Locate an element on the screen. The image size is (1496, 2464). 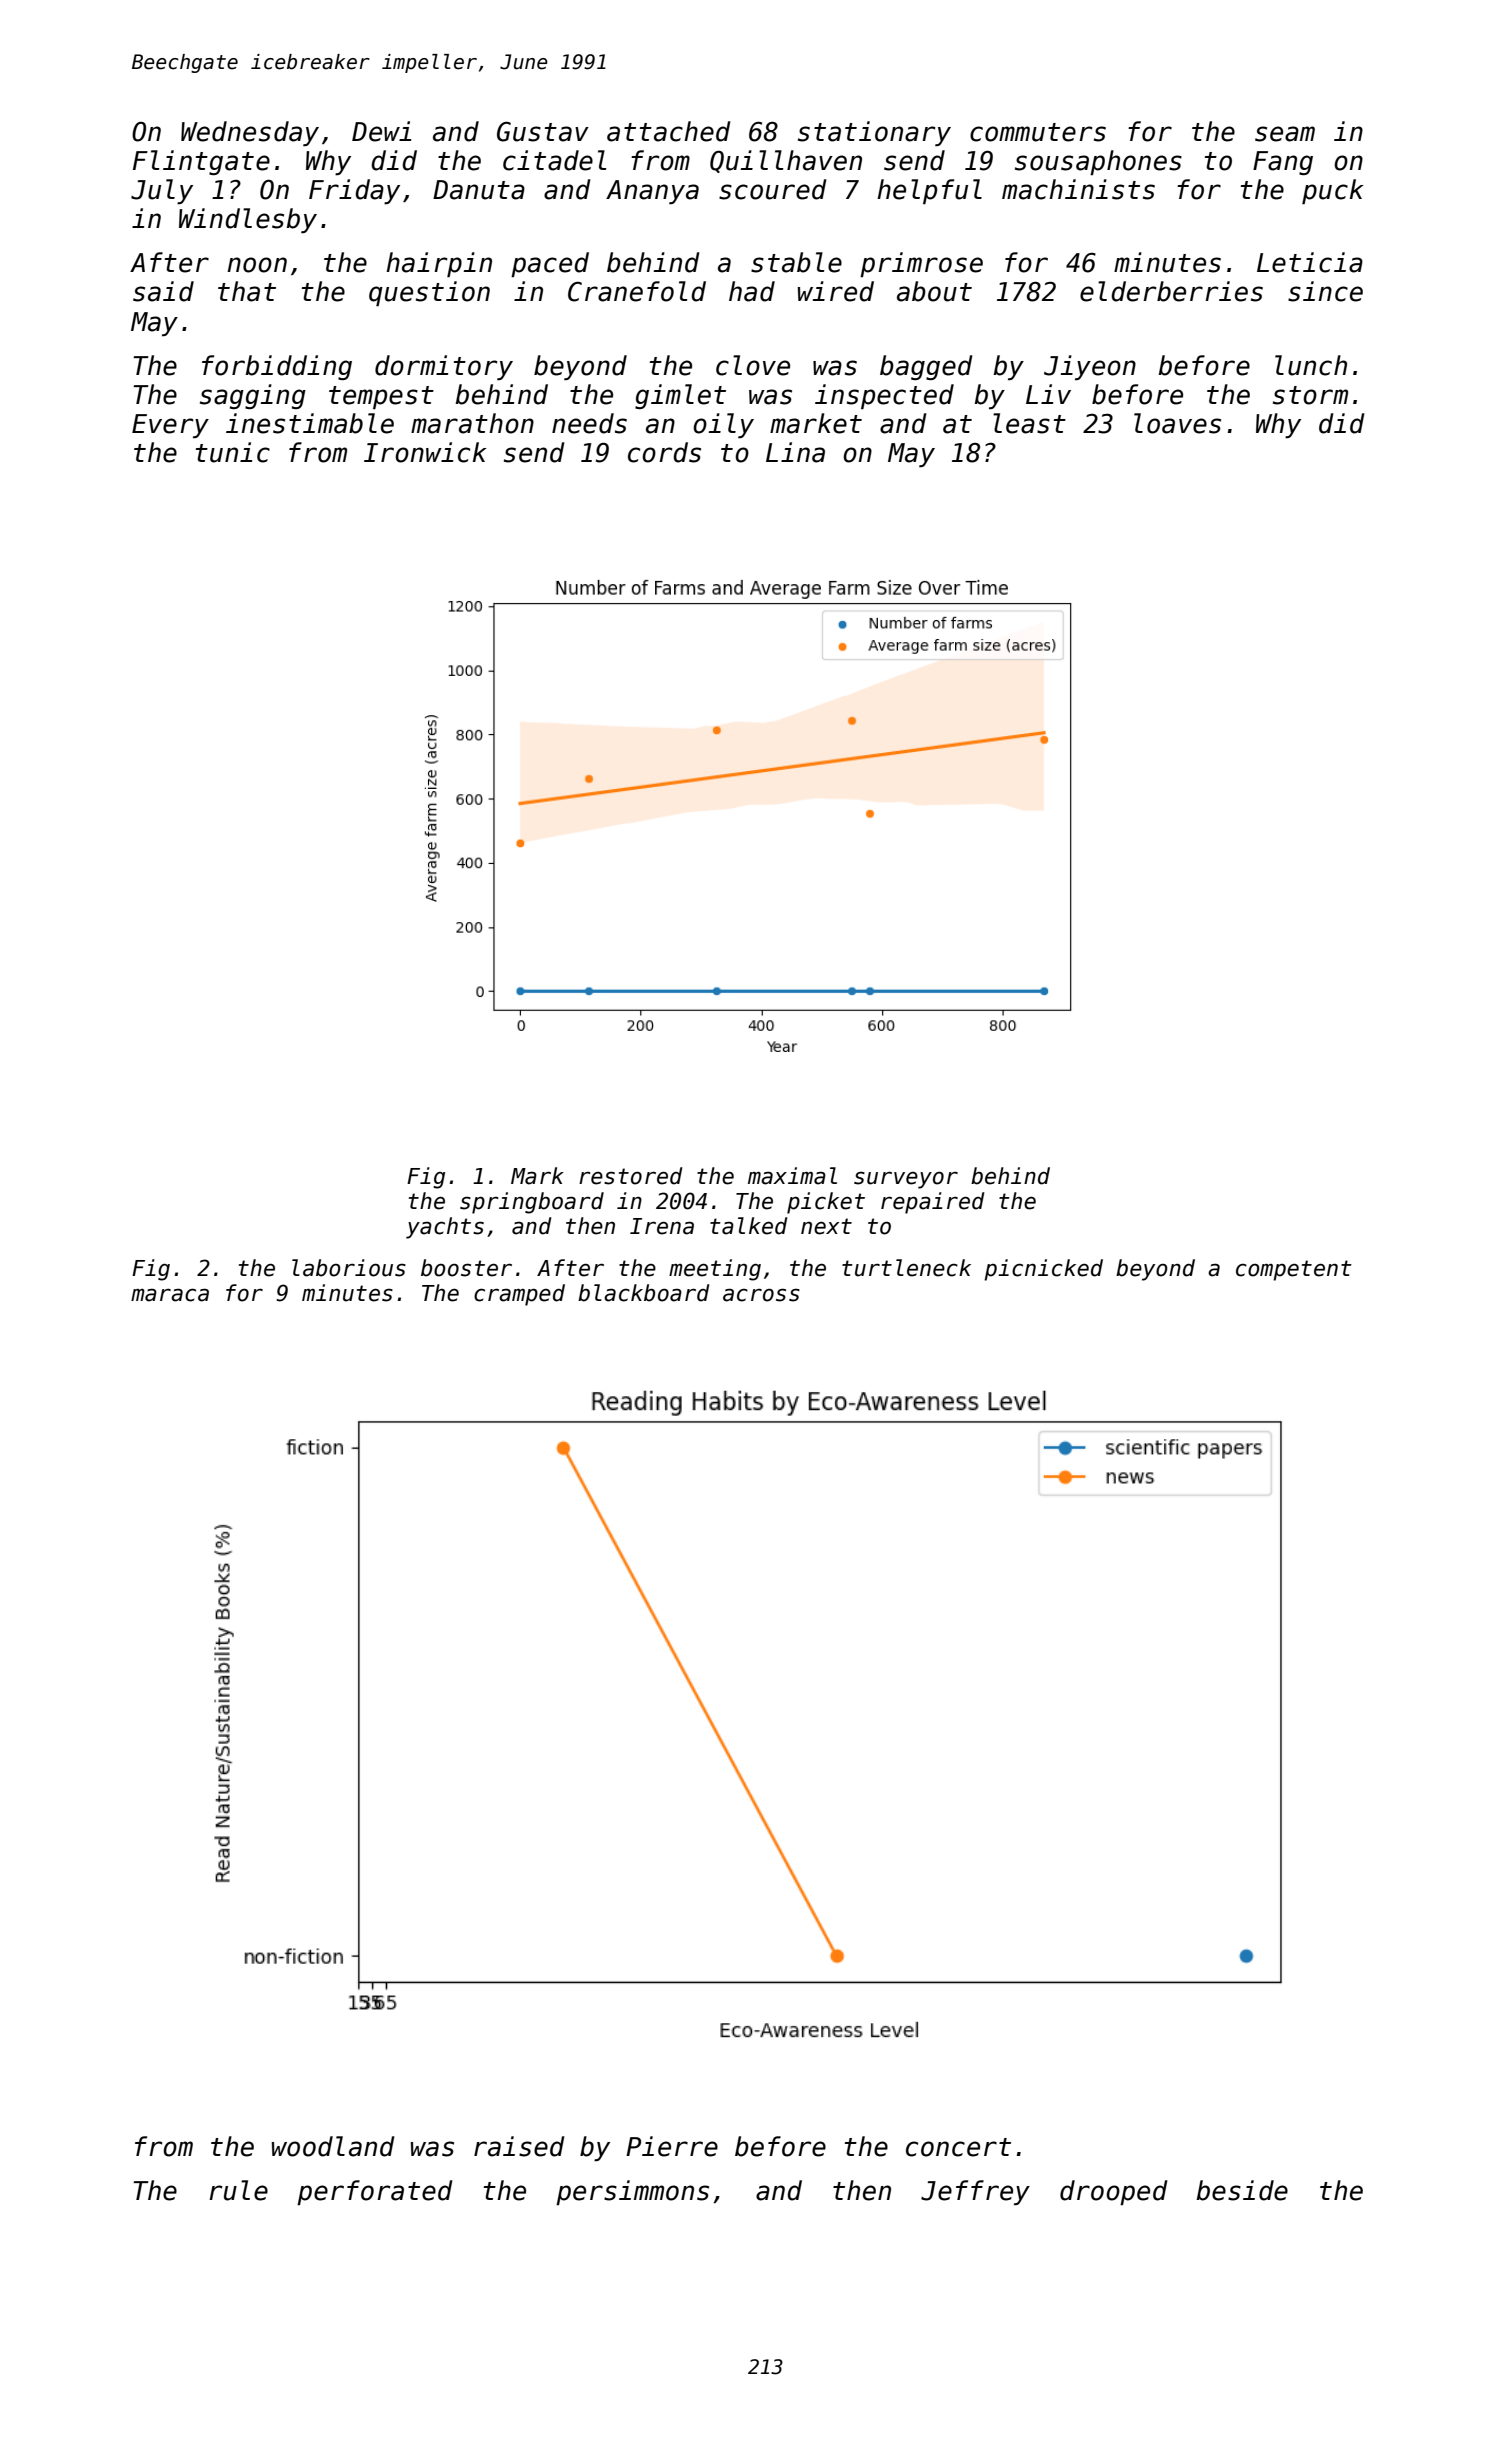
competent is located at coordinates (1294, 1270).
